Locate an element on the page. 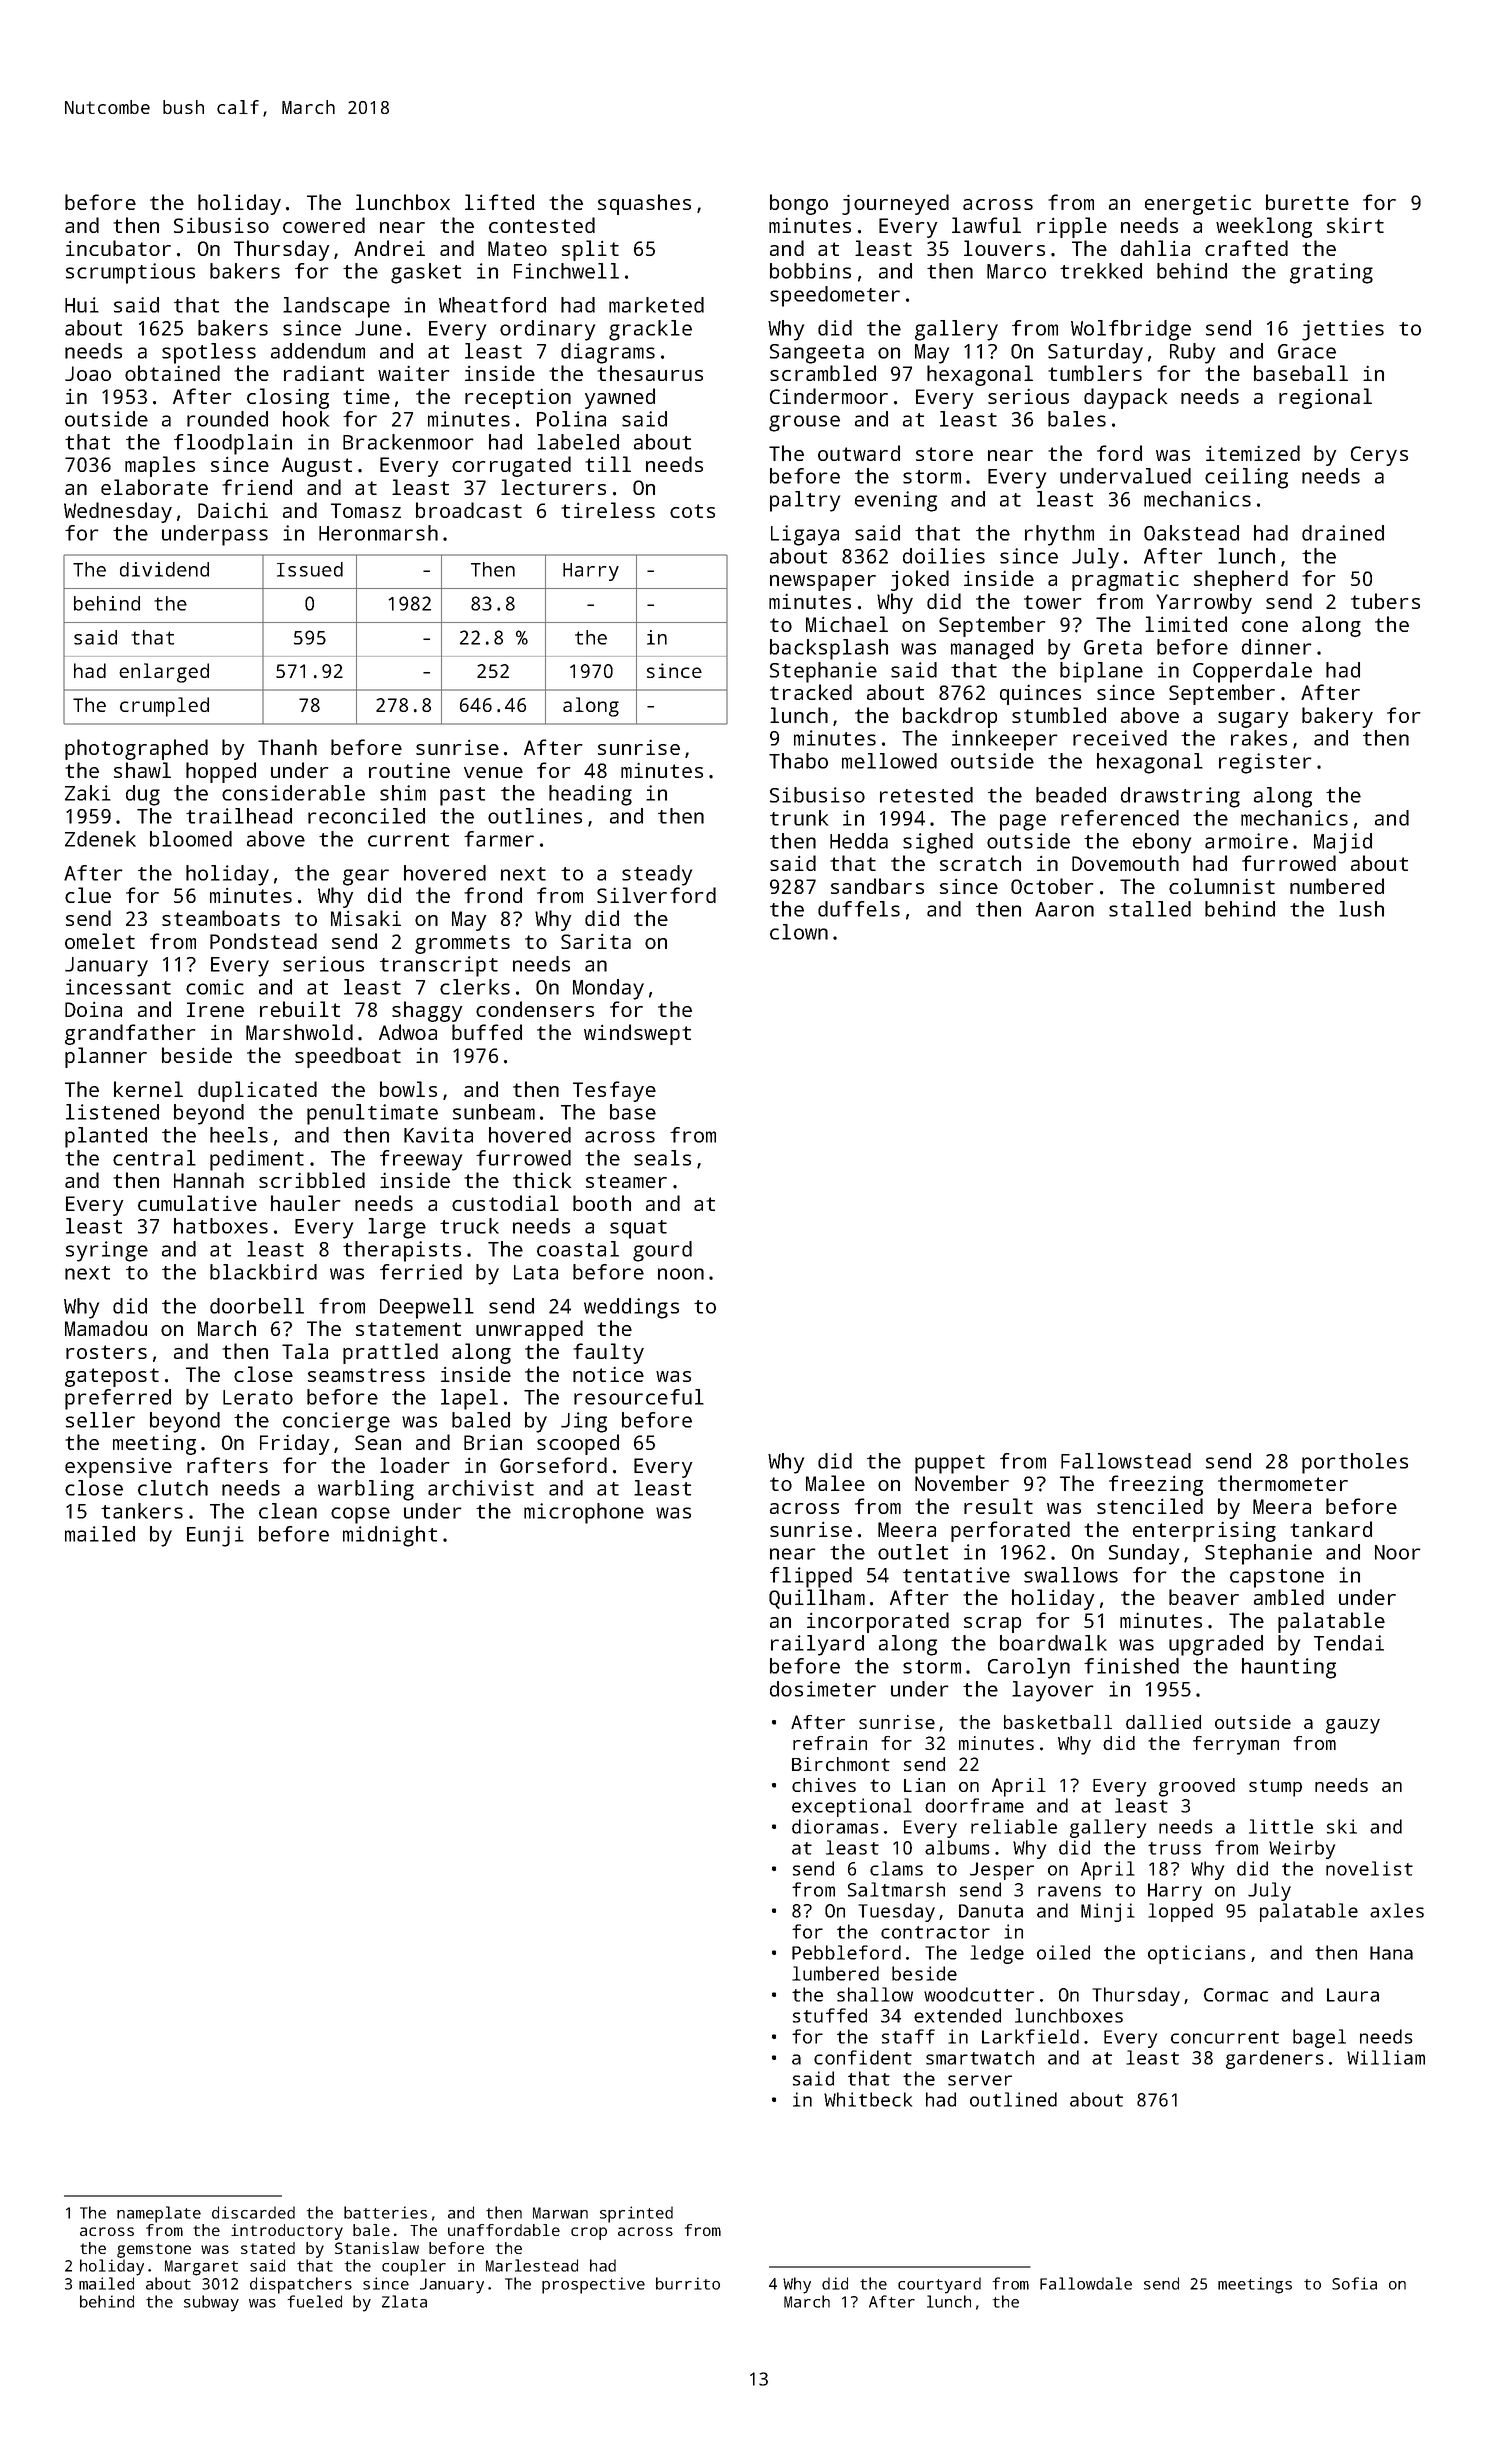 The image size is (1496, 2464). courtyard is located at coordinates (939, 2285).
